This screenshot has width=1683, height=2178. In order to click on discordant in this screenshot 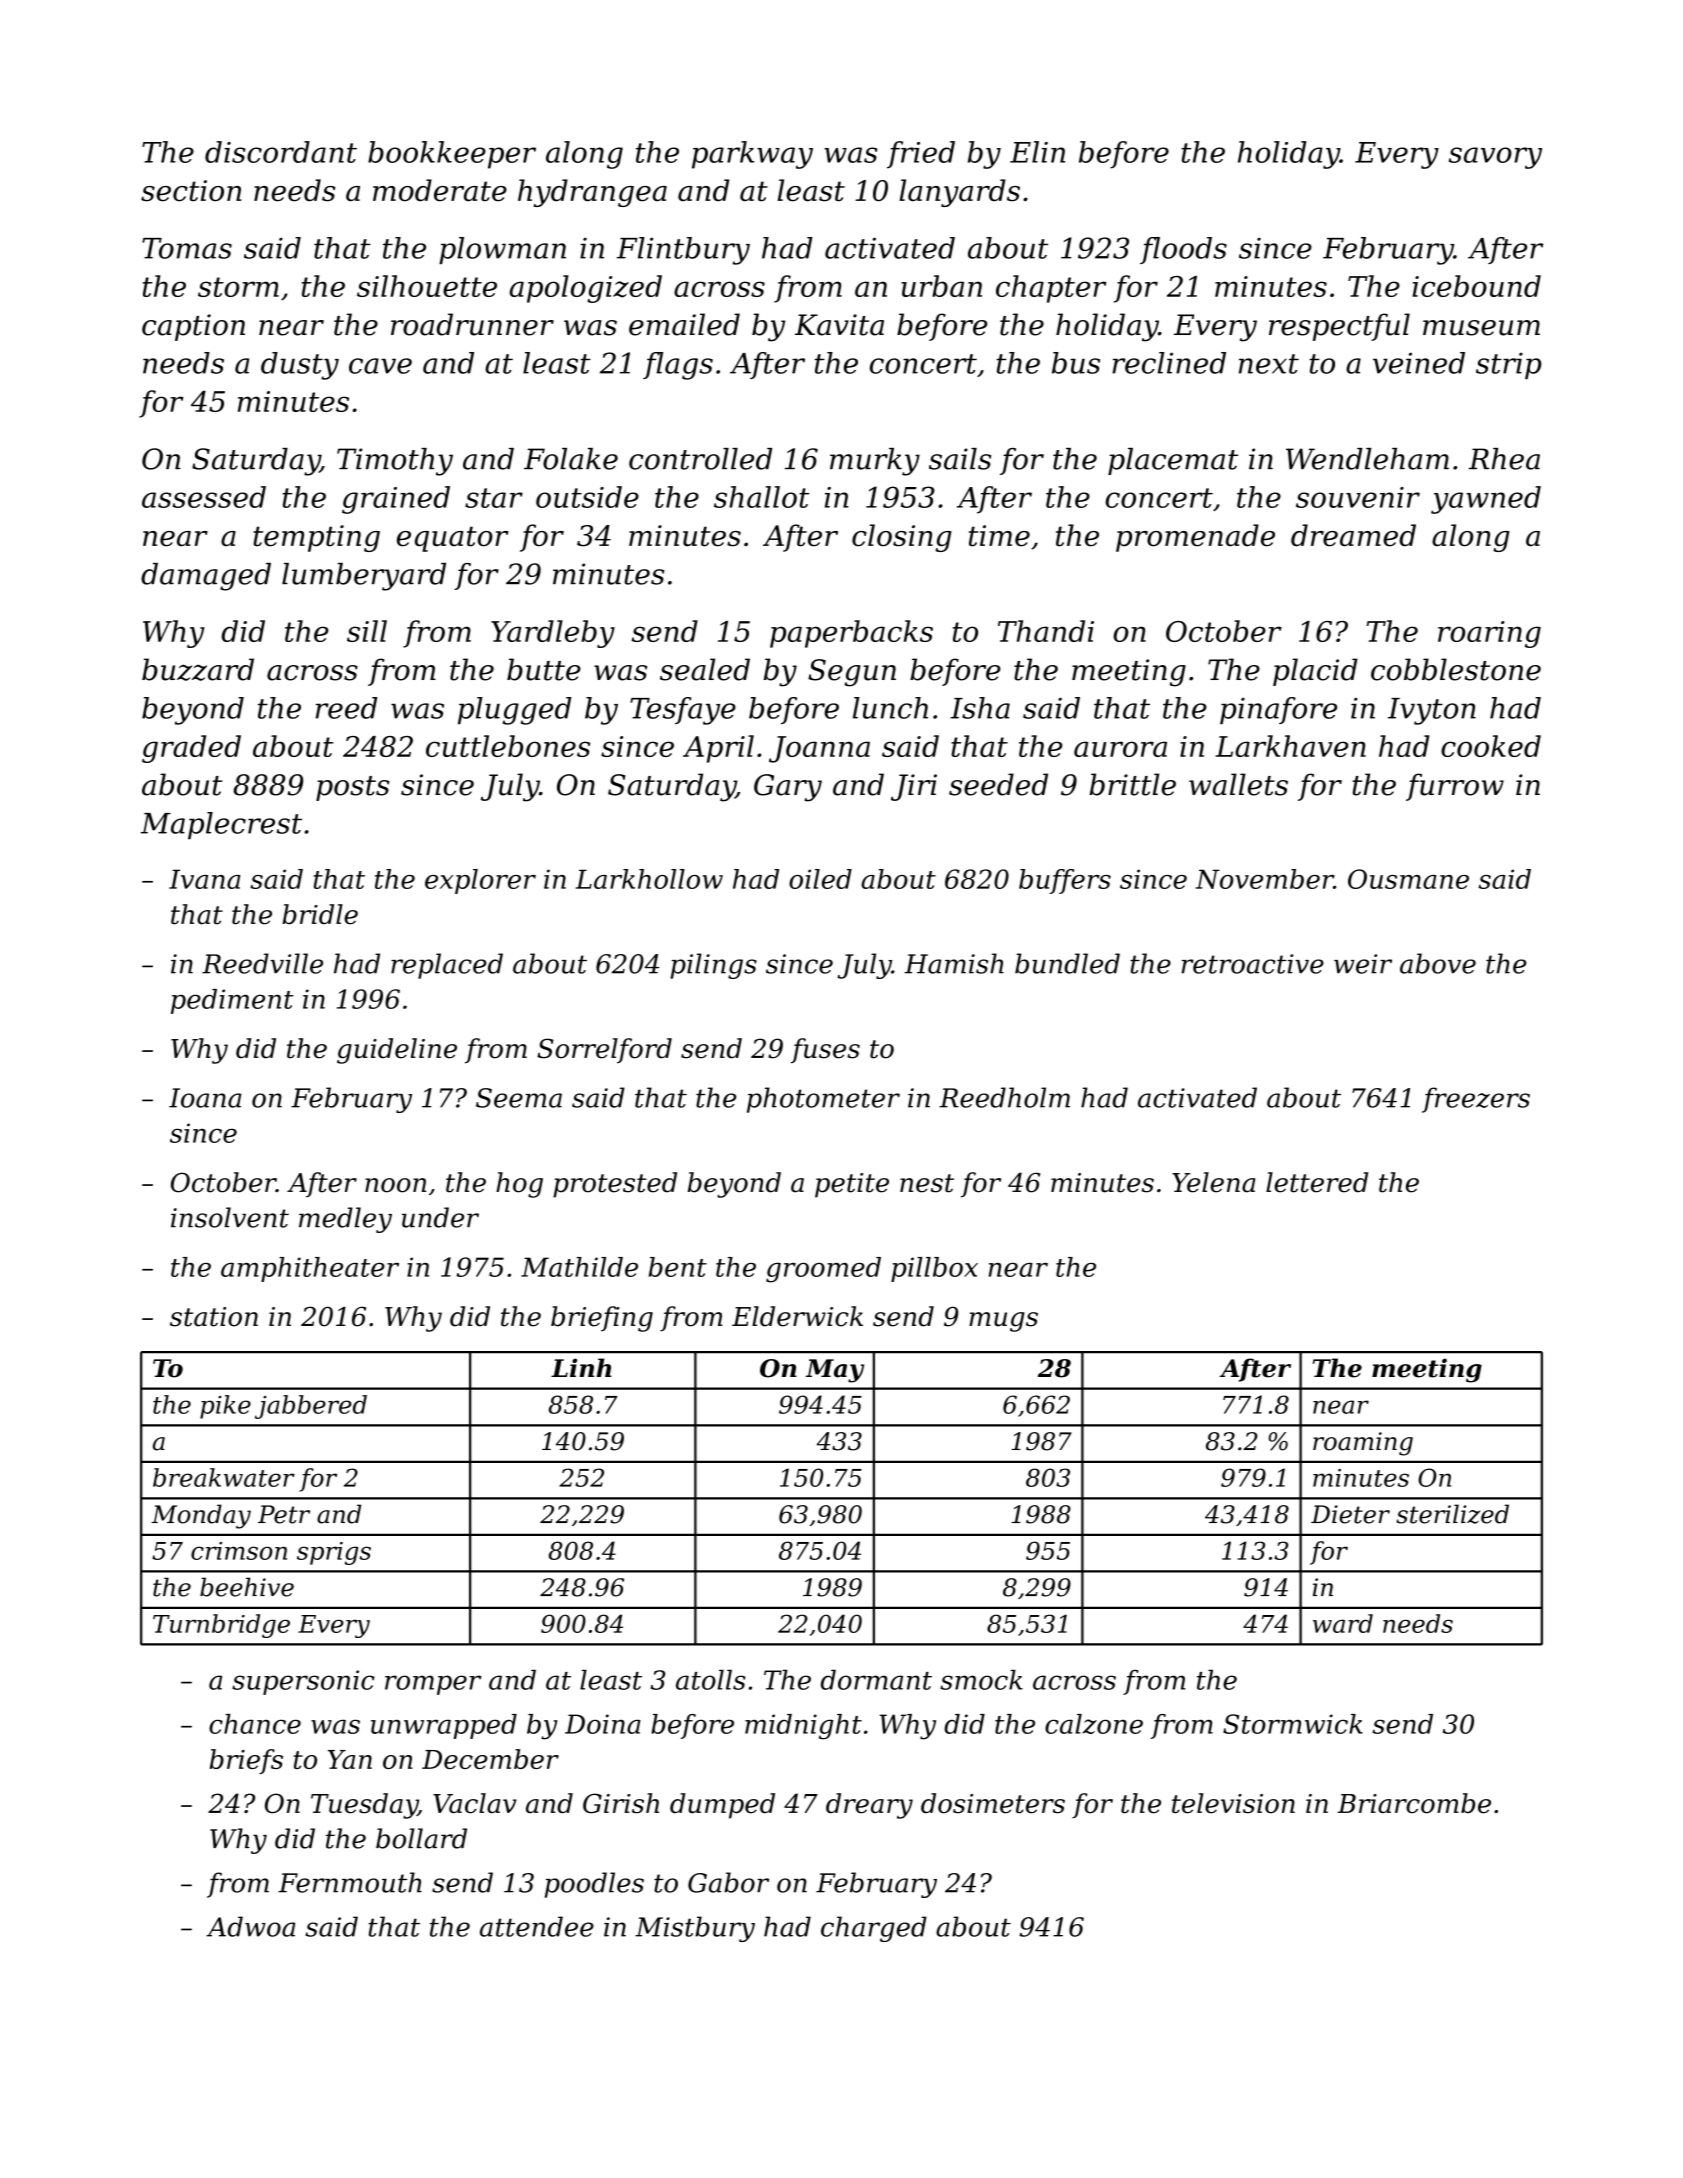, I will do `click(281, 152)`.
